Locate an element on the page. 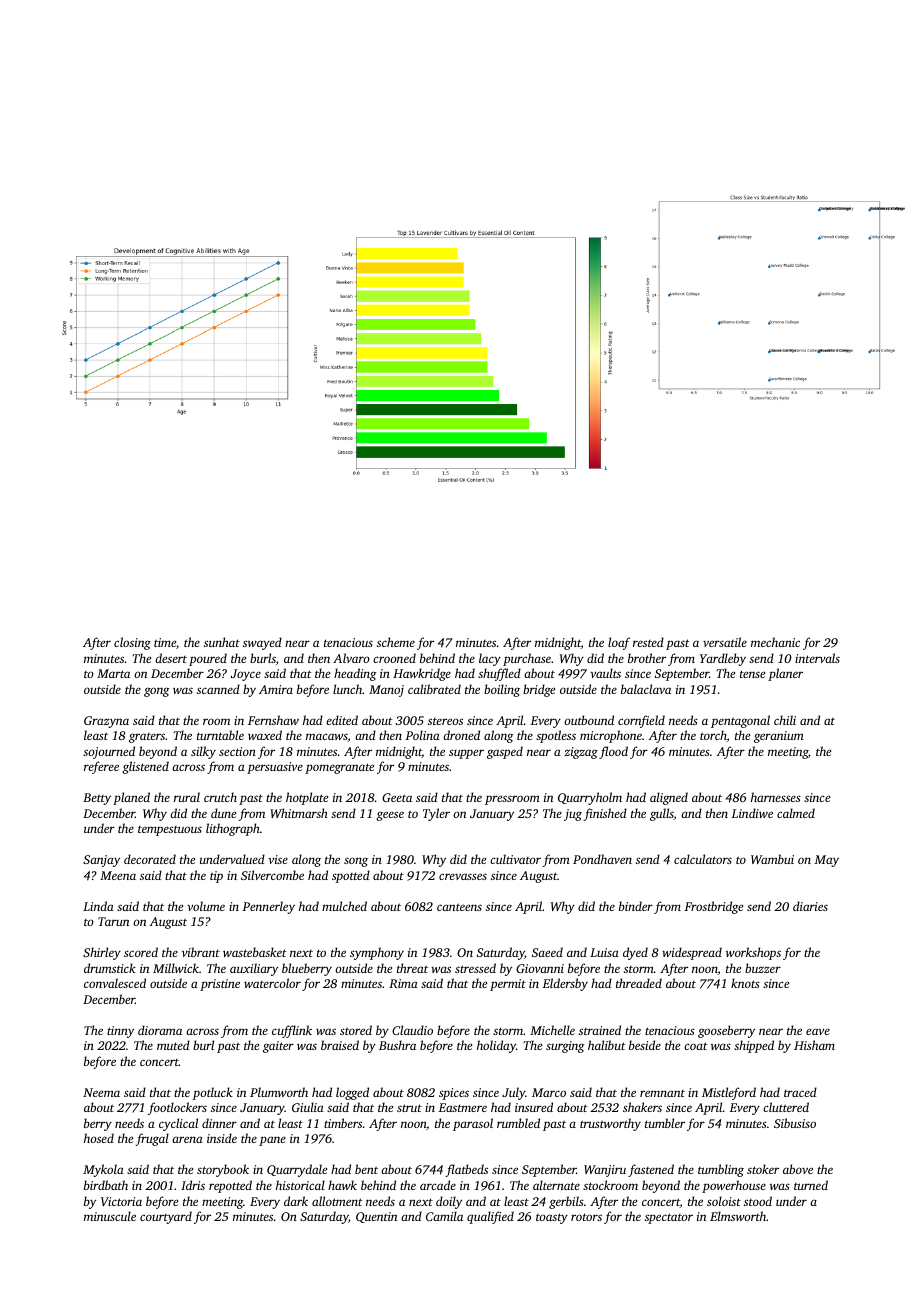 This image has width=924, height=1308. arena is located at coordinates (187, 1139).
